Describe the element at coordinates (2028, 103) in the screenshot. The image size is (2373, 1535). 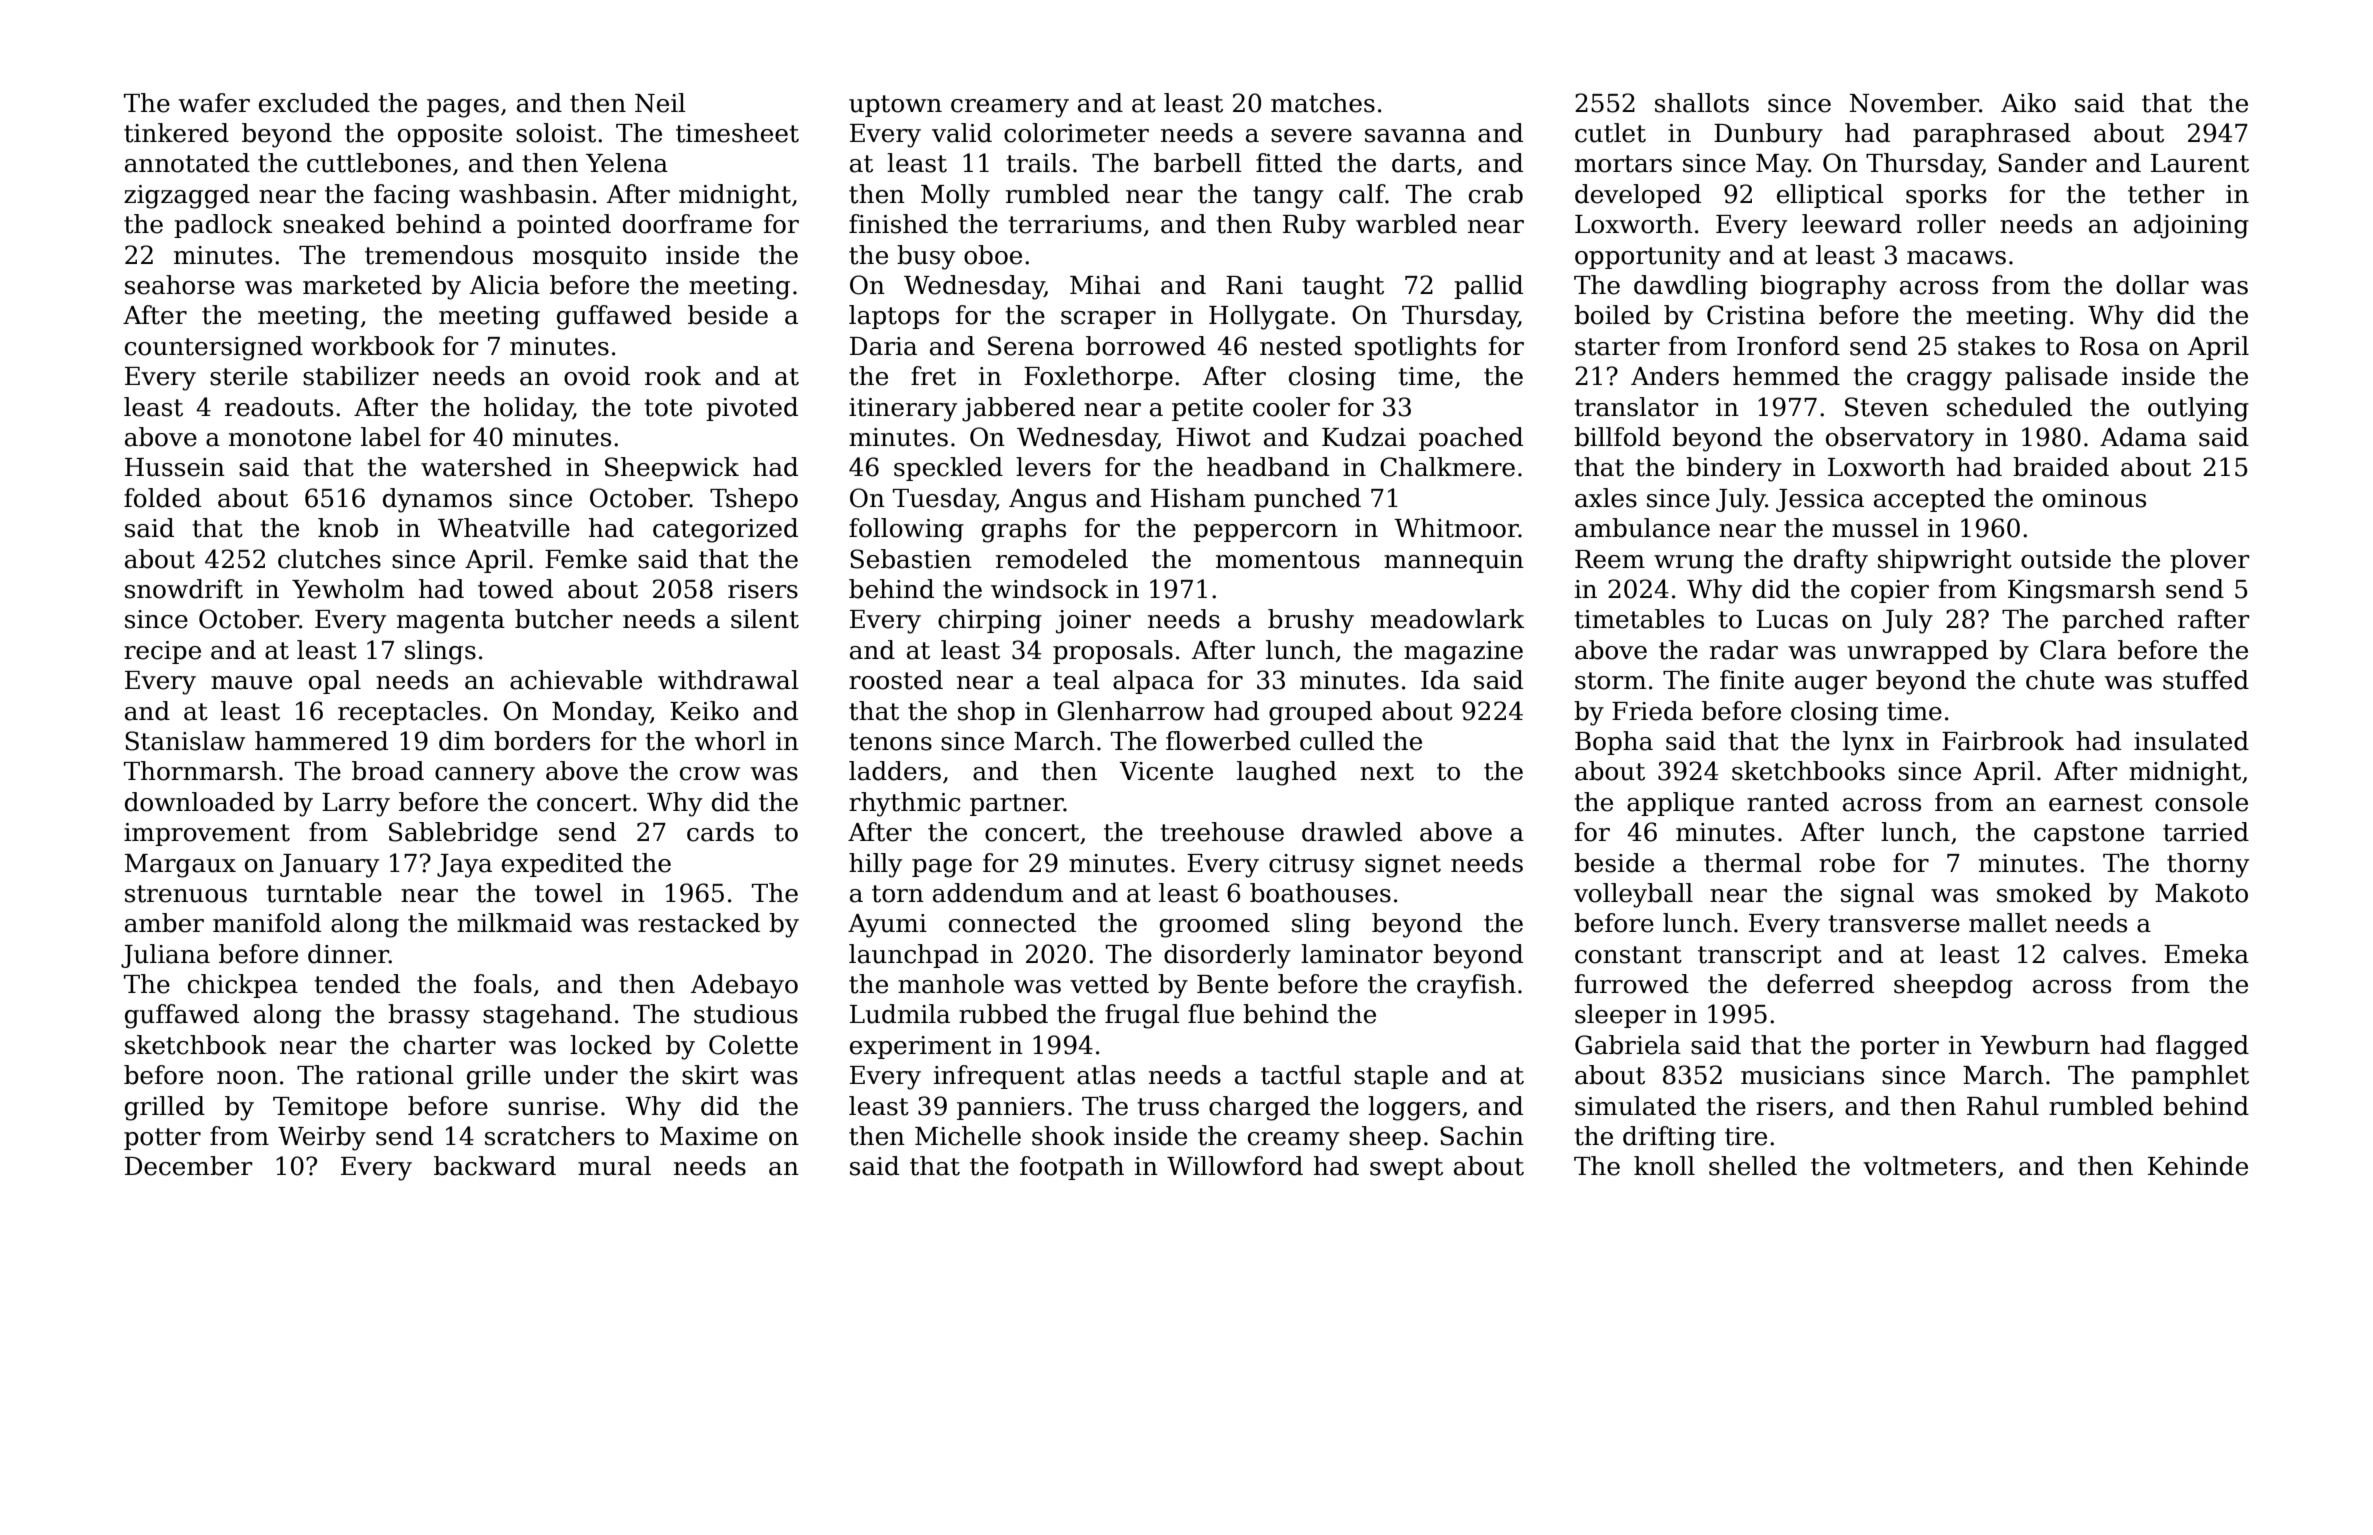
I see `Aiko` at that location.
